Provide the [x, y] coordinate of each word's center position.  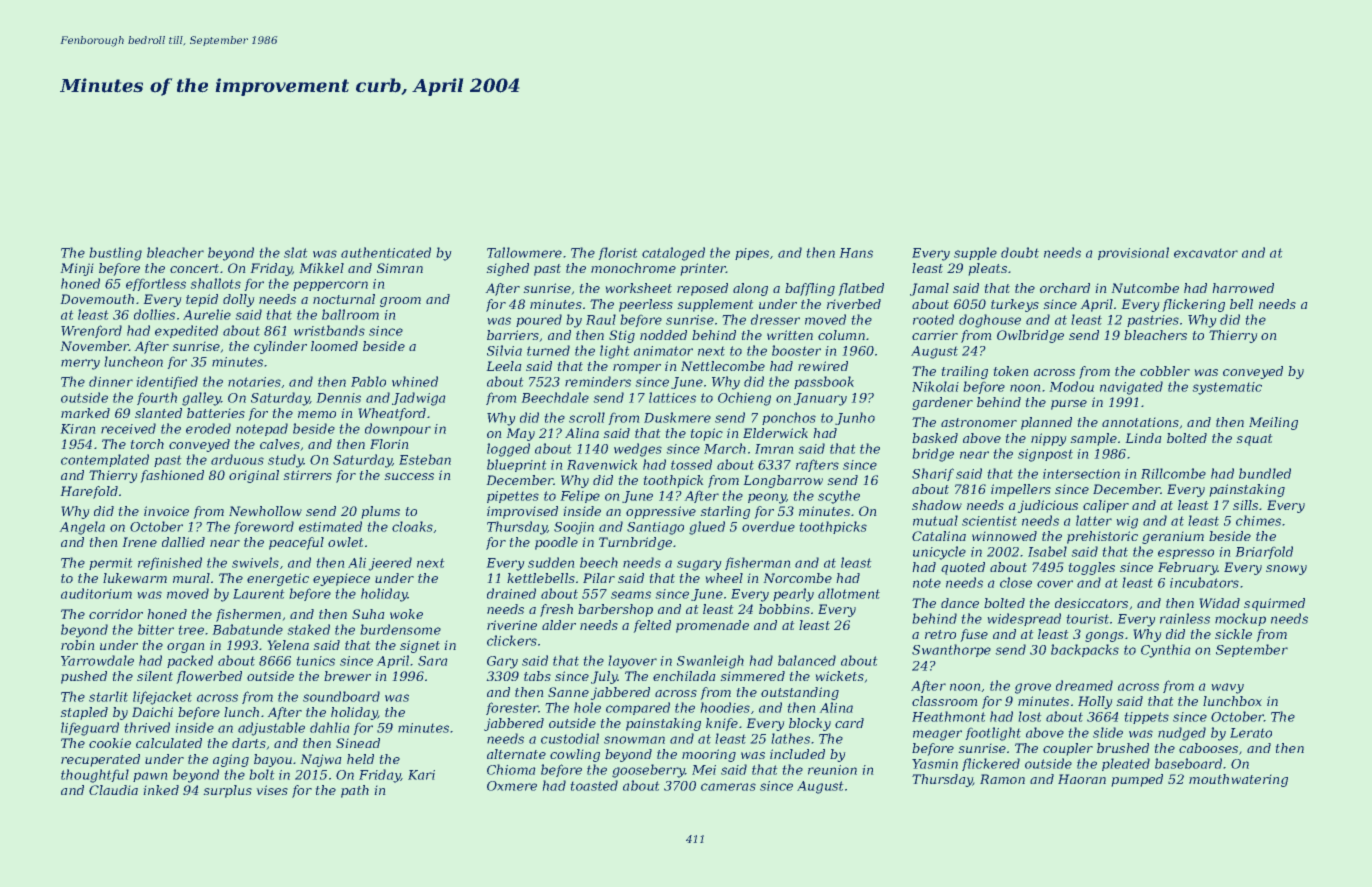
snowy [1286, 570]
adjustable [271, 729]
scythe [839, 497]
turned [548, 350]
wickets [840, 676]
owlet [345, 542]
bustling [116, 254]
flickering [1194, 305]
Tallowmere [524, 252]
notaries [254, 382]
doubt [1020, 252]
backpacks [1085, 650]
